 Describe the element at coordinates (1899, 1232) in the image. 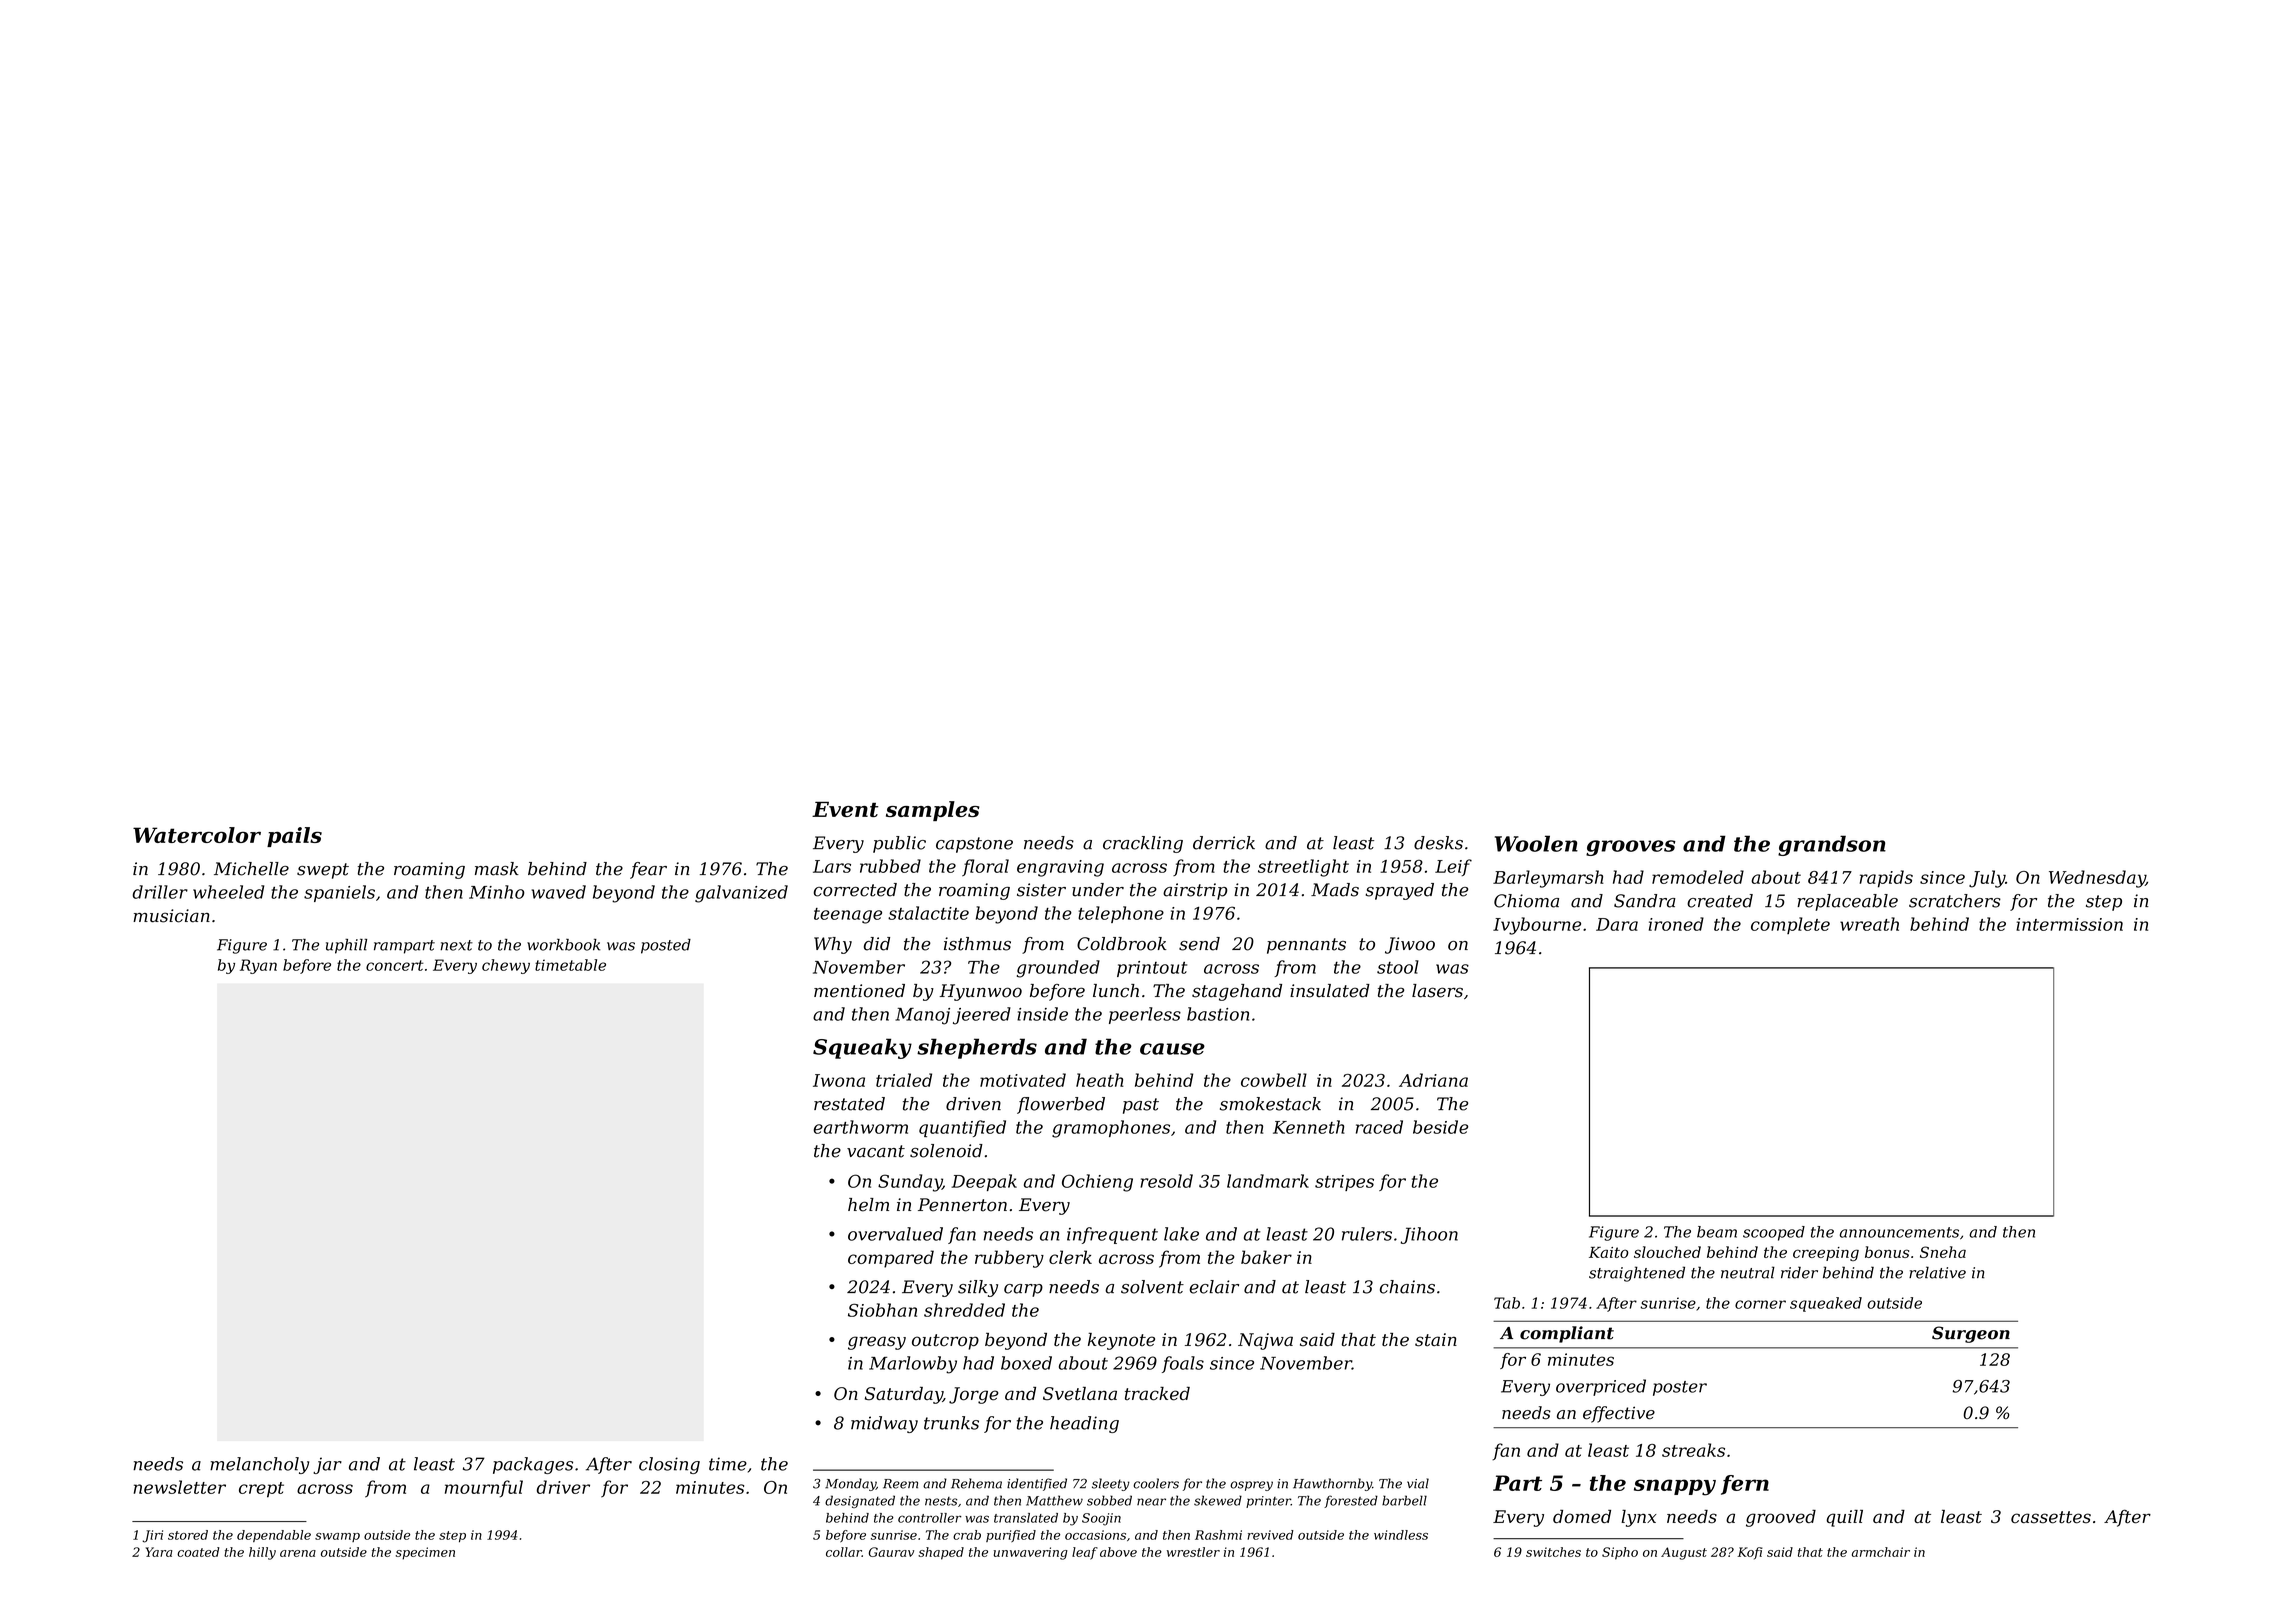

I see `announcements` at that location.
